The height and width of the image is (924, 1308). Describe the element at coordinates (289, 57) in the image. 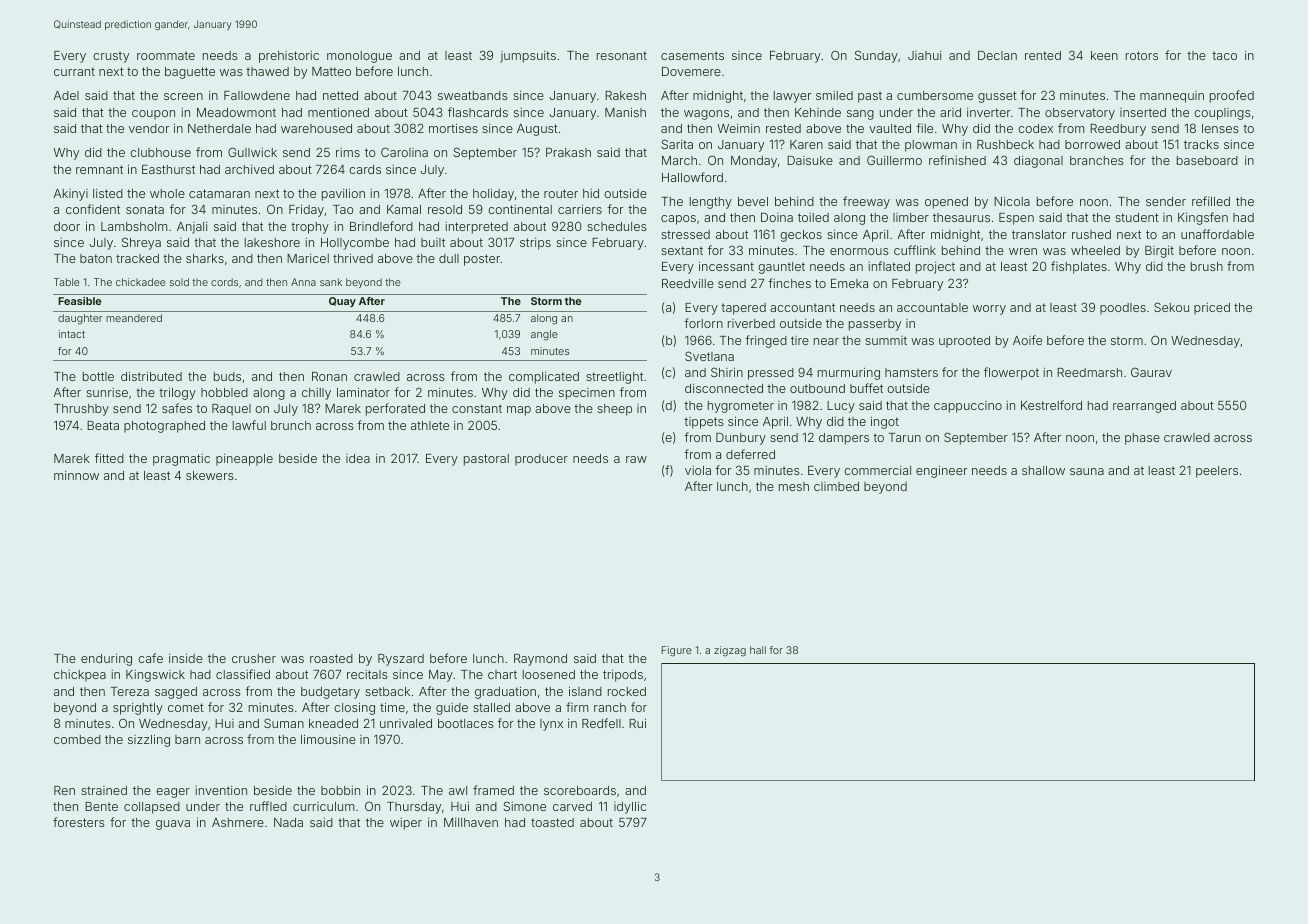

I see `prehistoric` at that location.
